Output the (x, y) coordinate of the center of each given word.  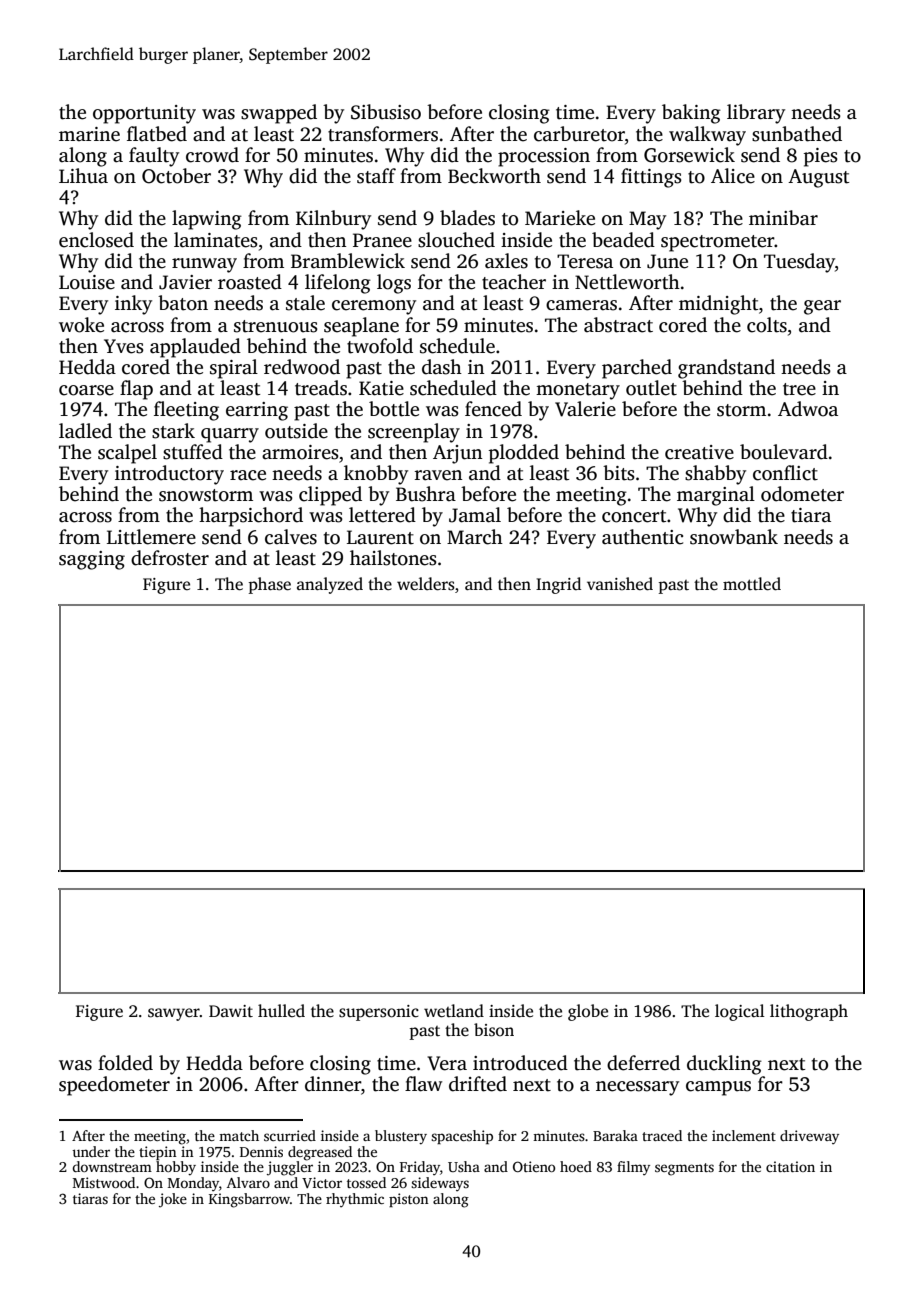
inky (133, 305)
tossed (366, 1182)
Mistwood (104, 1182)
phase (269, 585)
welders (426, 584)
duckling (724, 1065)
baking (691, 114)
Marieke (560, 218)
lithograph (809, 1012)
